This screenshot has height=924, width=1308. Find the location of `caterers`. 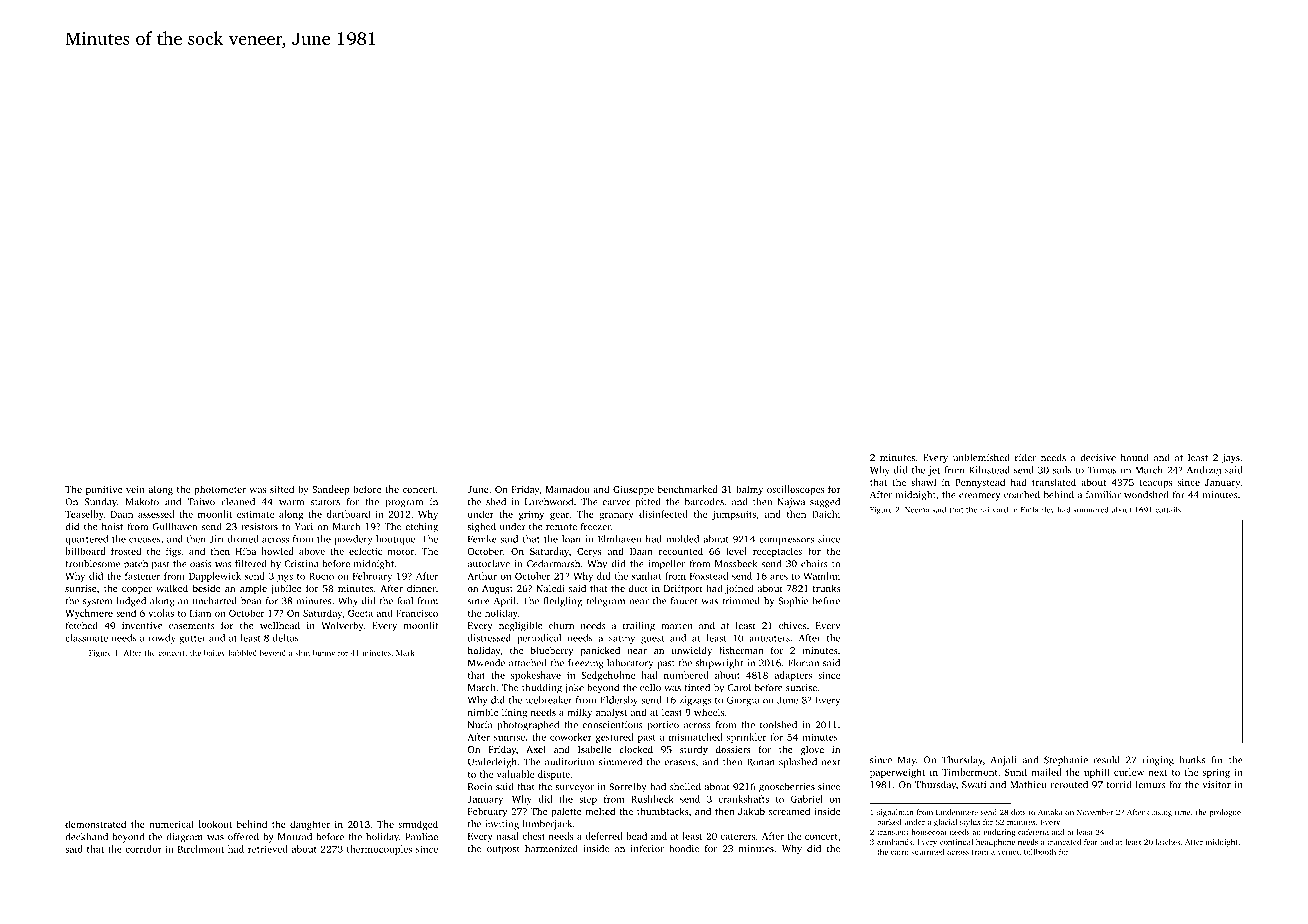

caterers is located at coordinates (738, 837).
